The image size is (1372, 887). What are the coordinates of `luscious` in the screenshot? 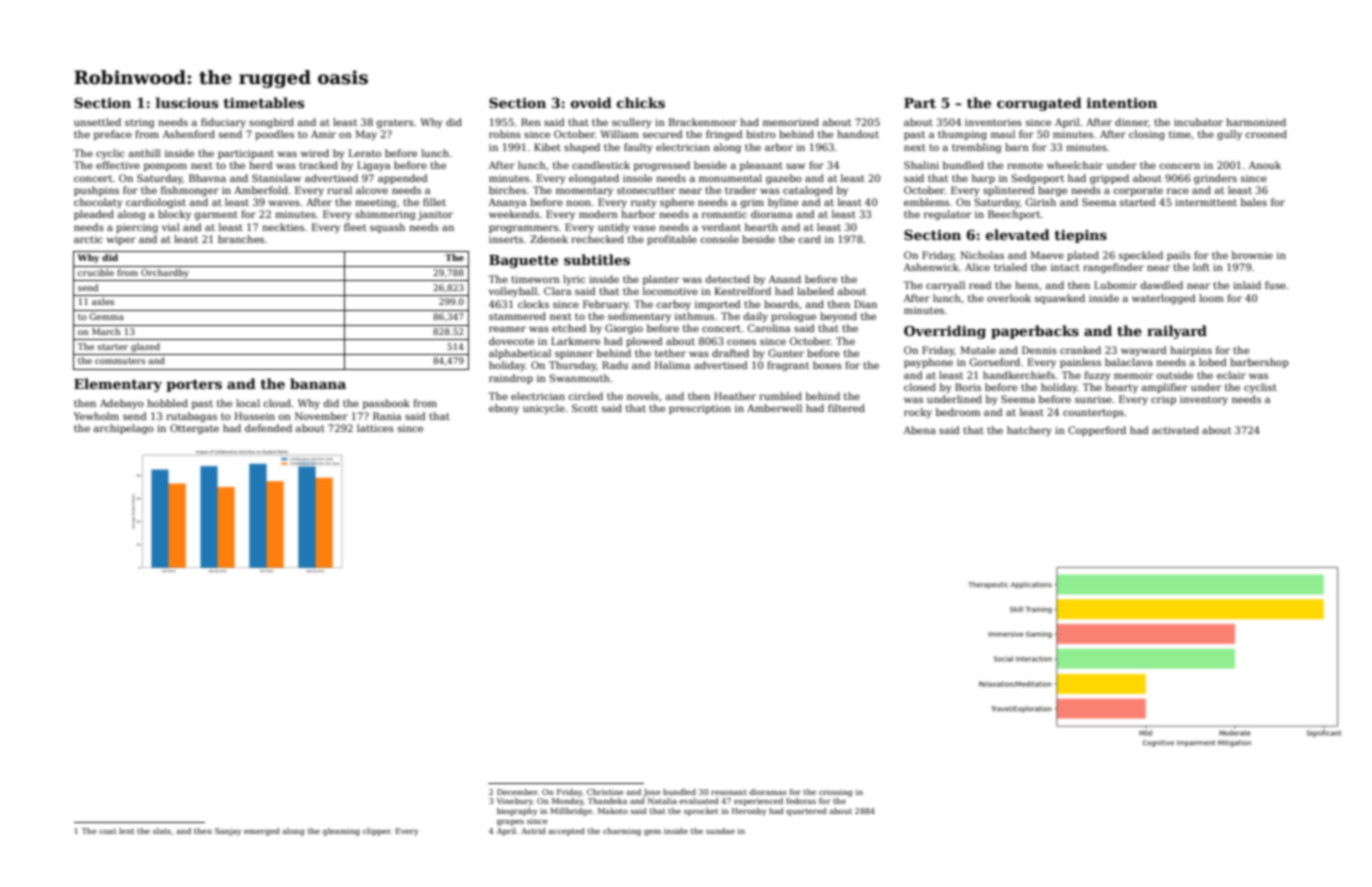 It's located at (187, 102).
